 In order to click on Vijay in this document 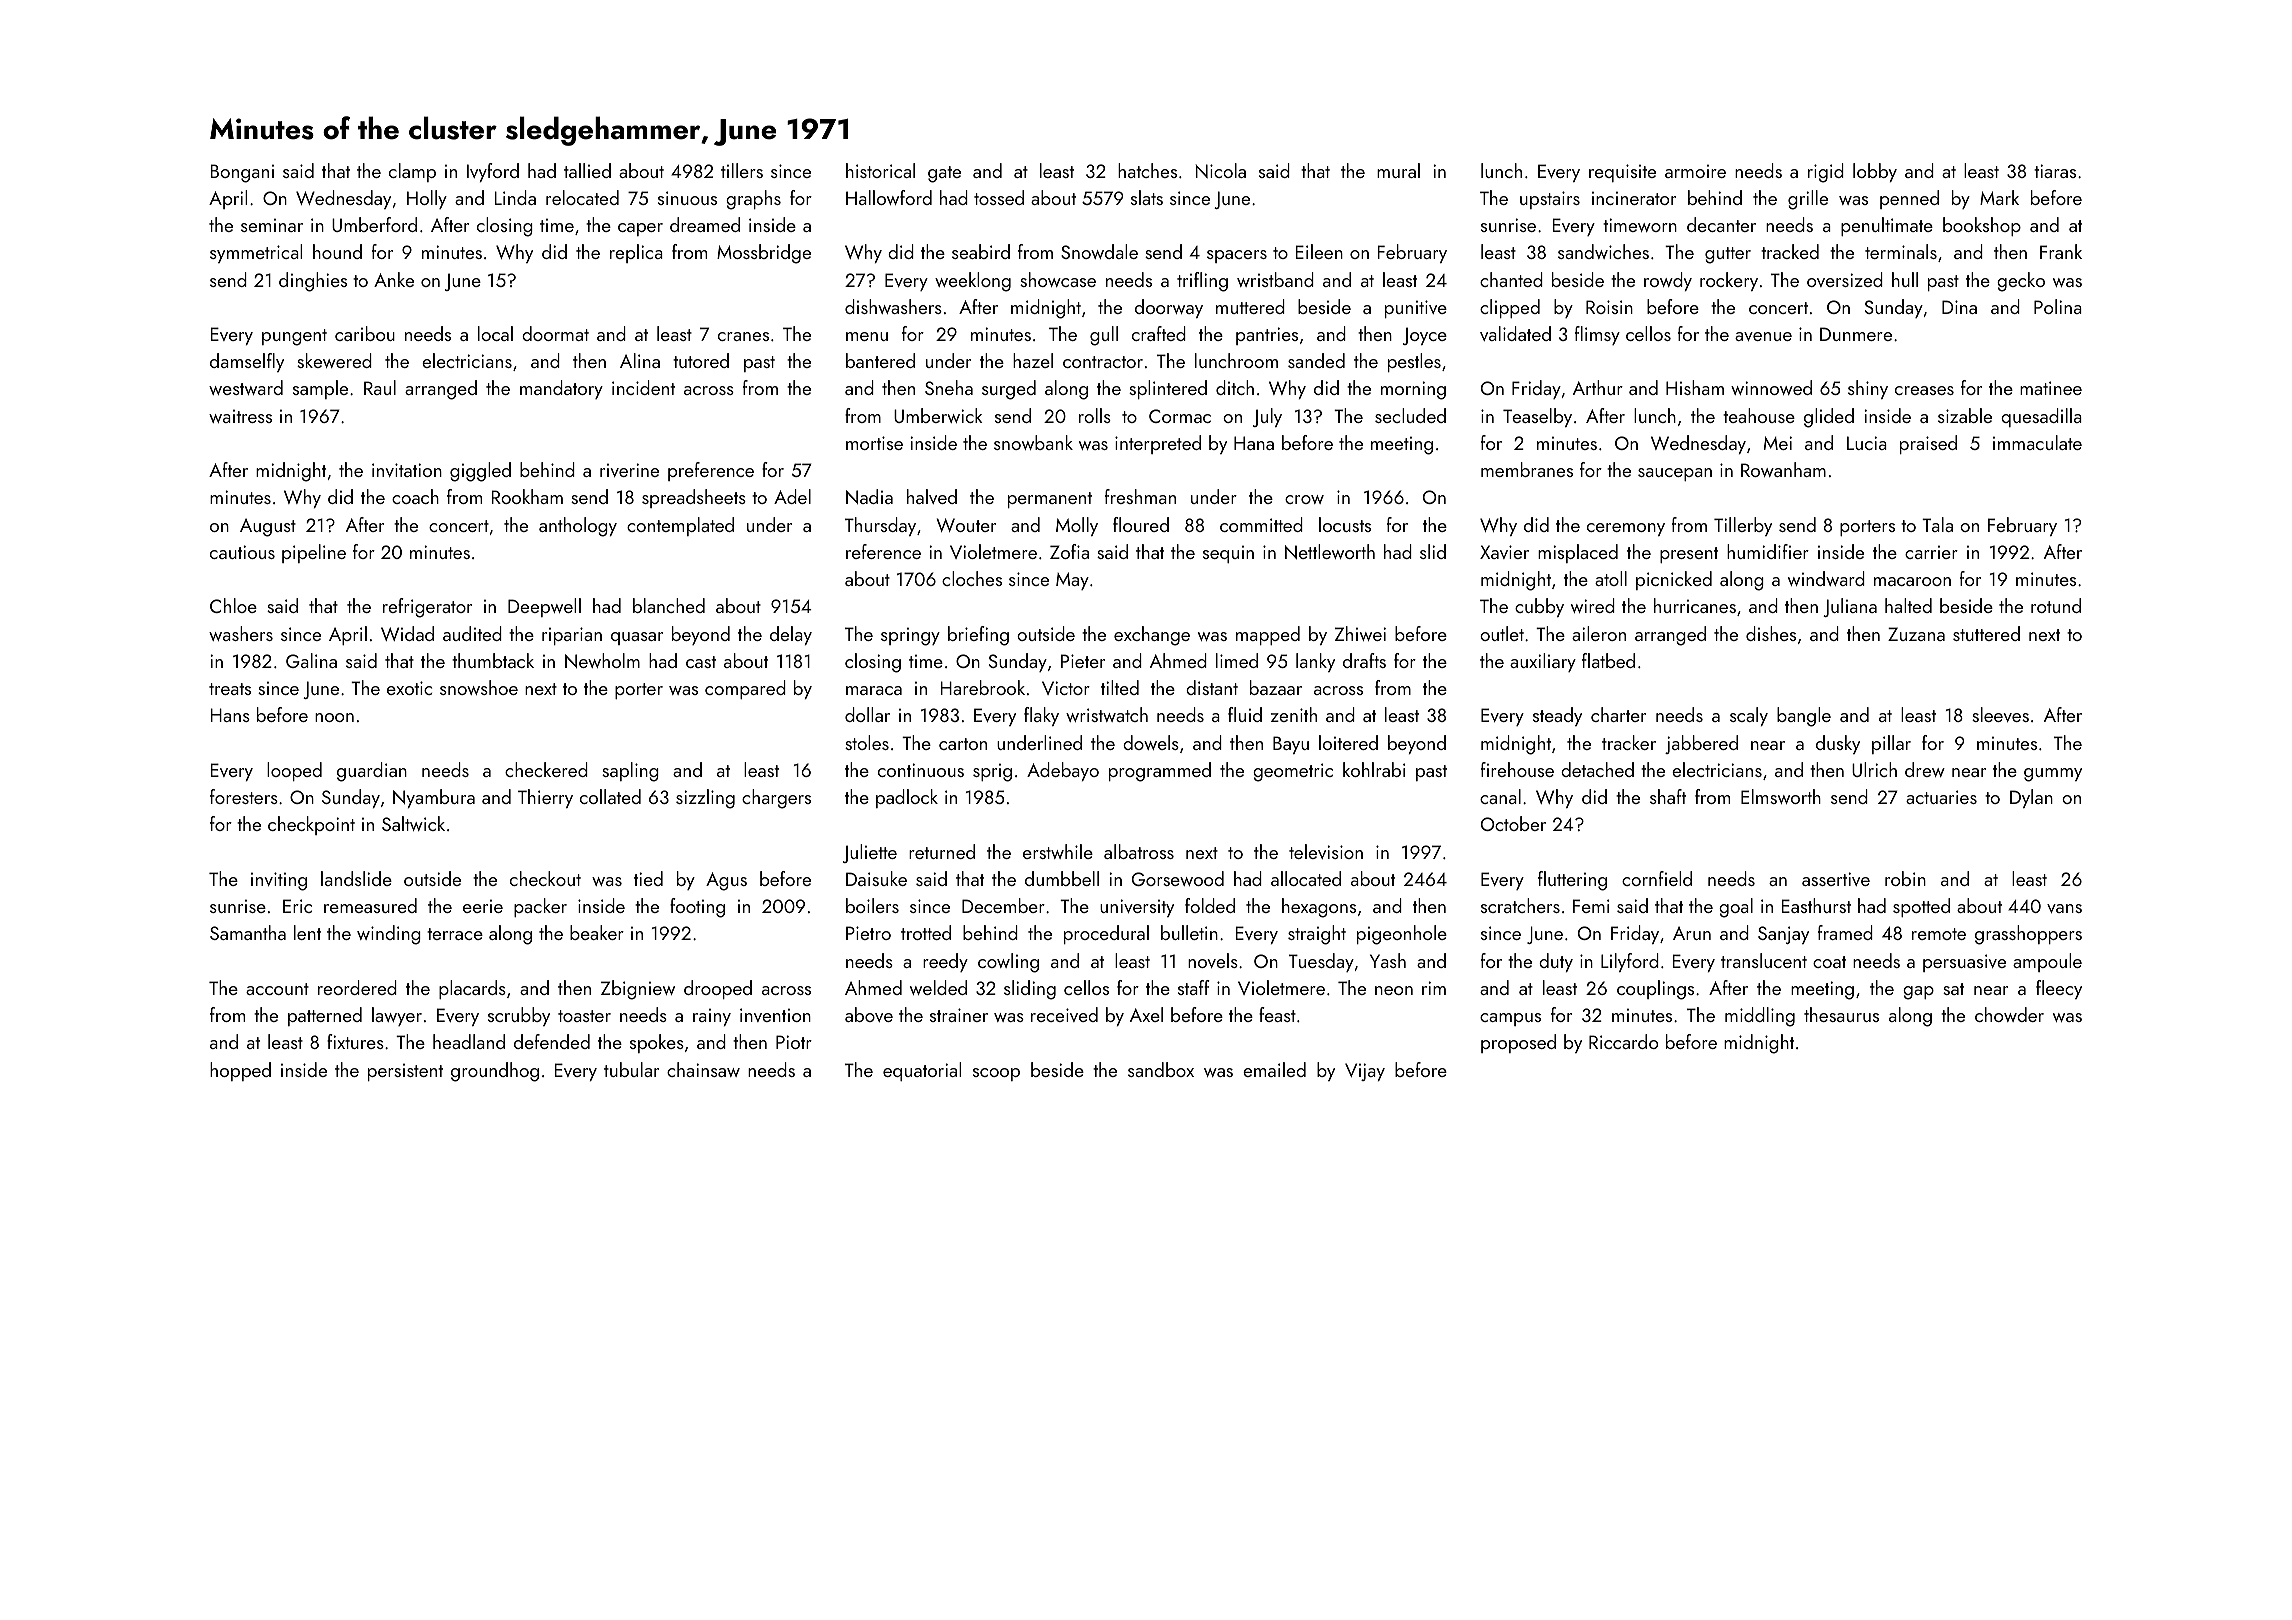, I will do `click(1365, 1072)`.
